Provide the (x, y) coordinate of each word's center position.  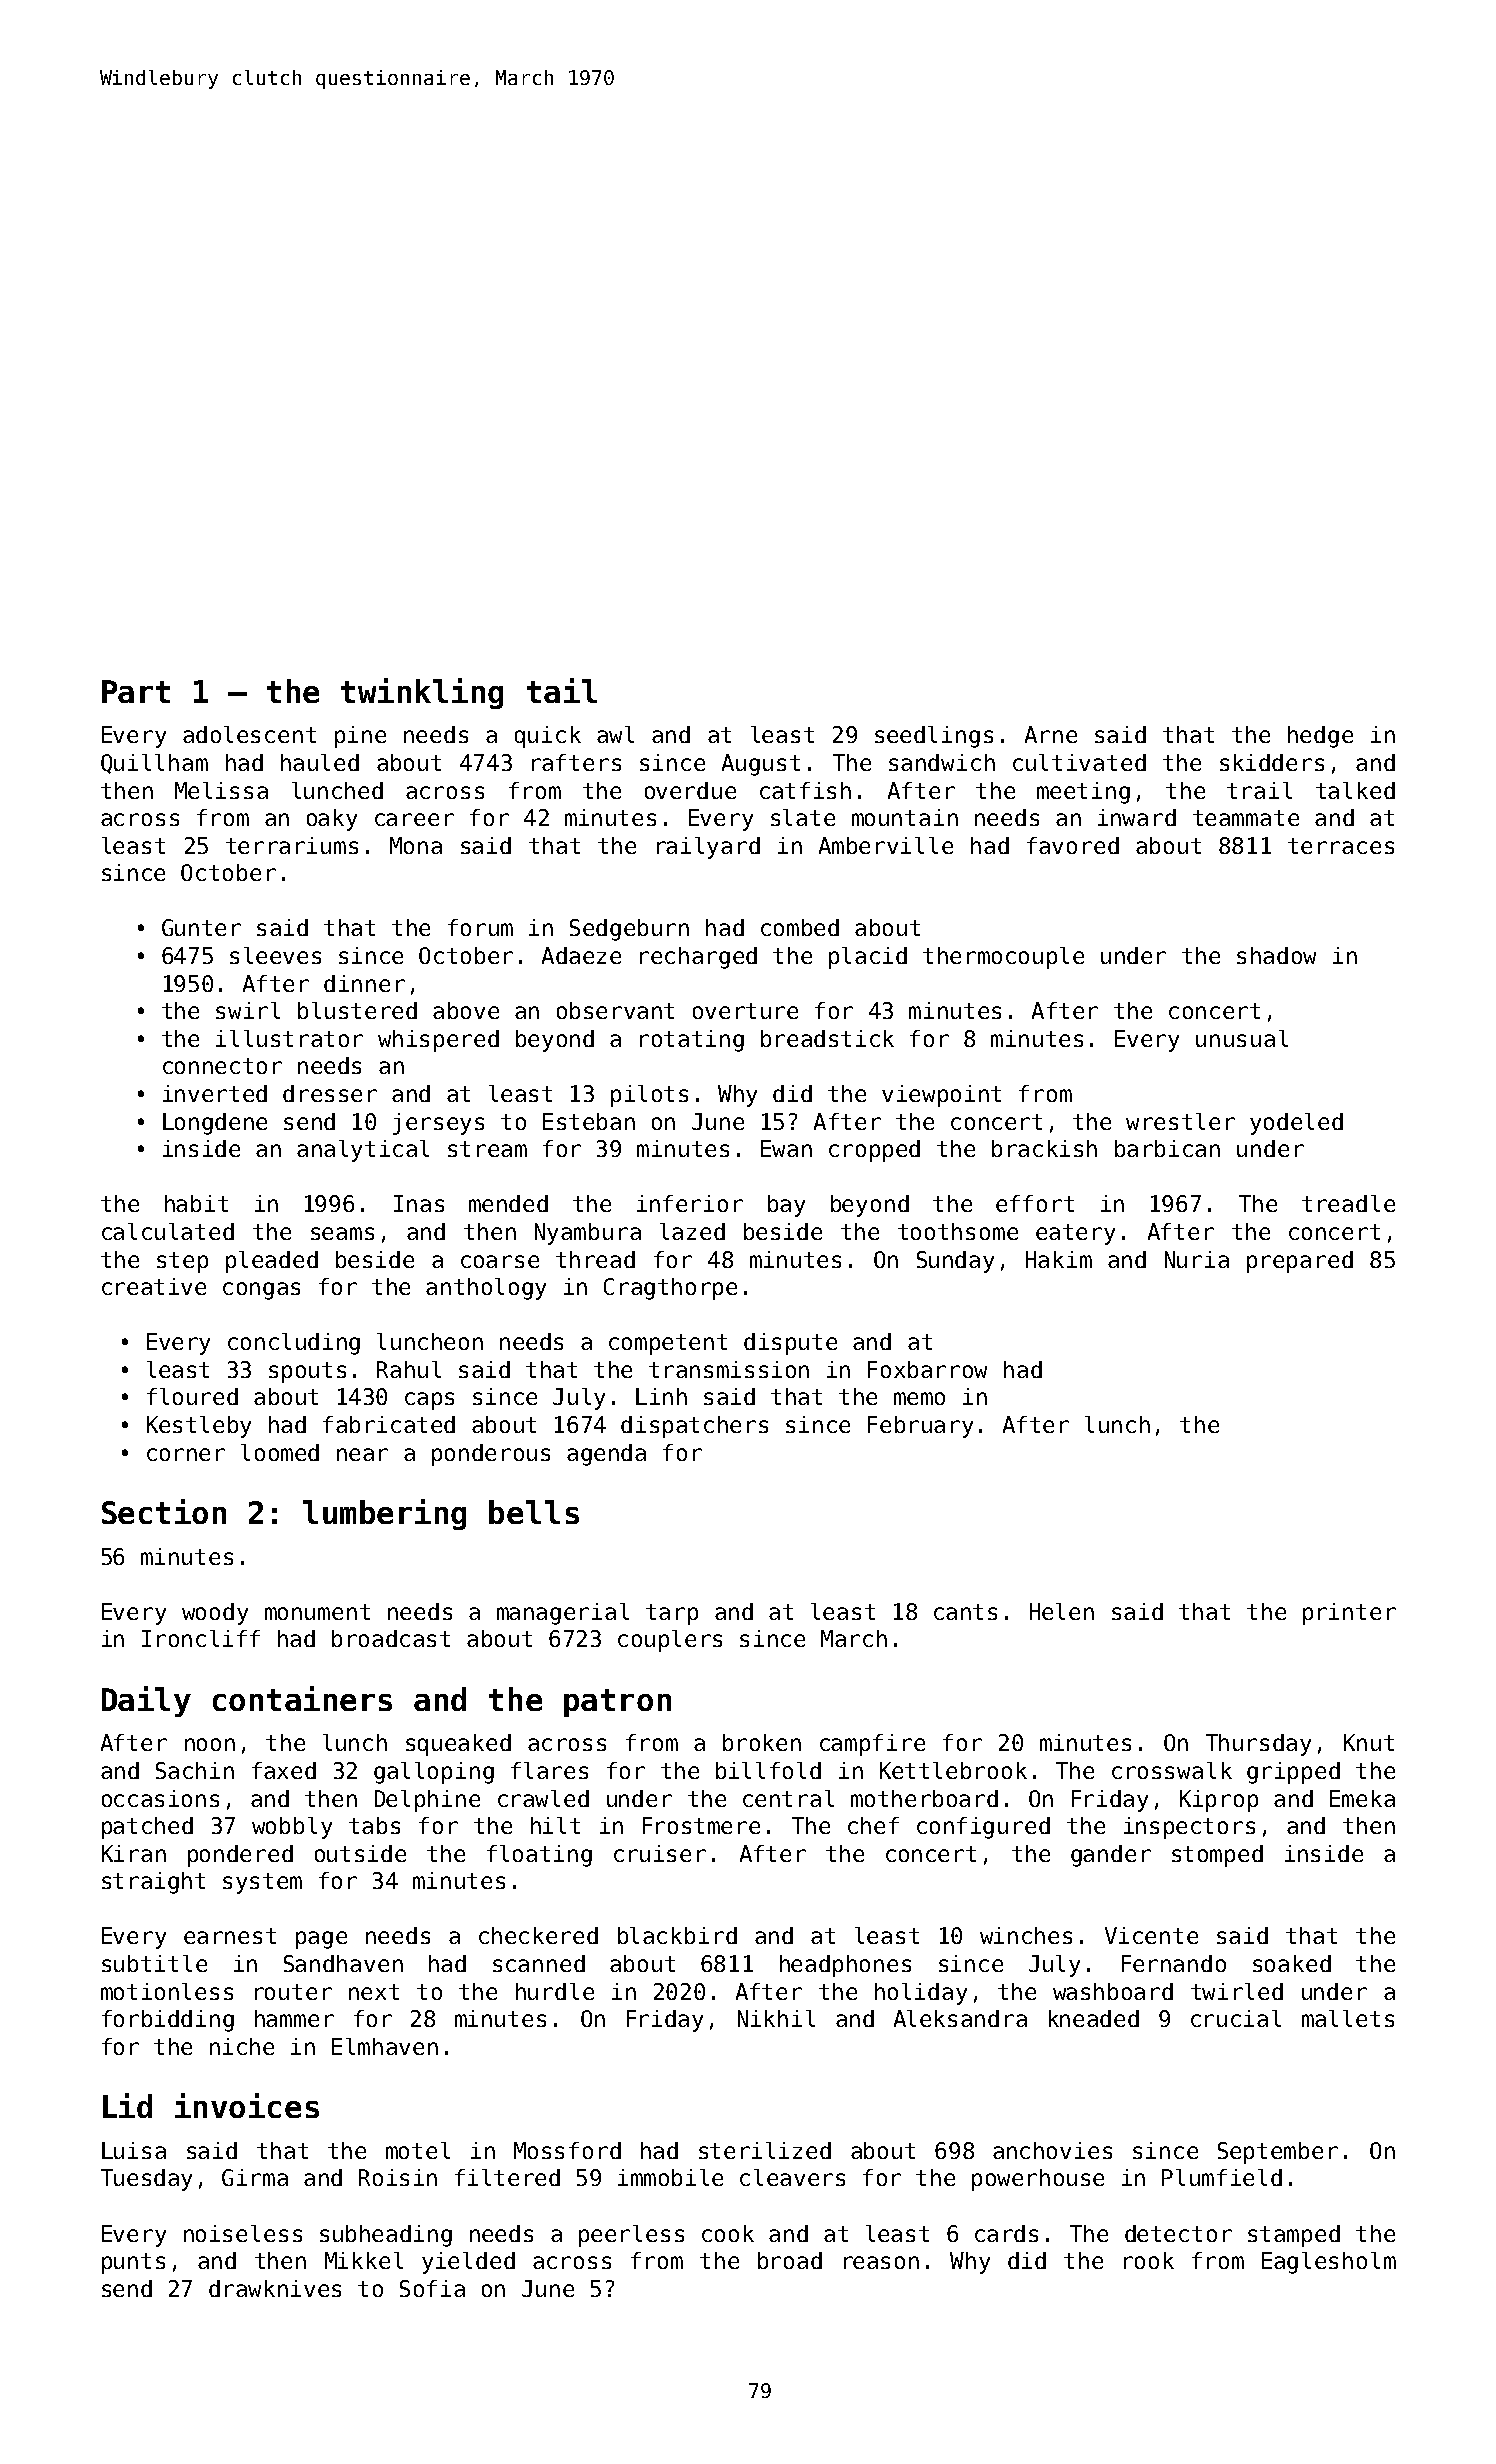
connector (222, 1066)
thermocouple (1003, 958)
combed (800, 927)
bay (786, 1206)
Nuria (1197, 1259)
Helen (1062, 1611)
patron (617, 1703)
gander (1111, 1856)
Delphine (427, 1801)
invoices (247, 2105)
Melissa (221, 790)
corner (186, 1454)
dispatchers (694, 1427)
